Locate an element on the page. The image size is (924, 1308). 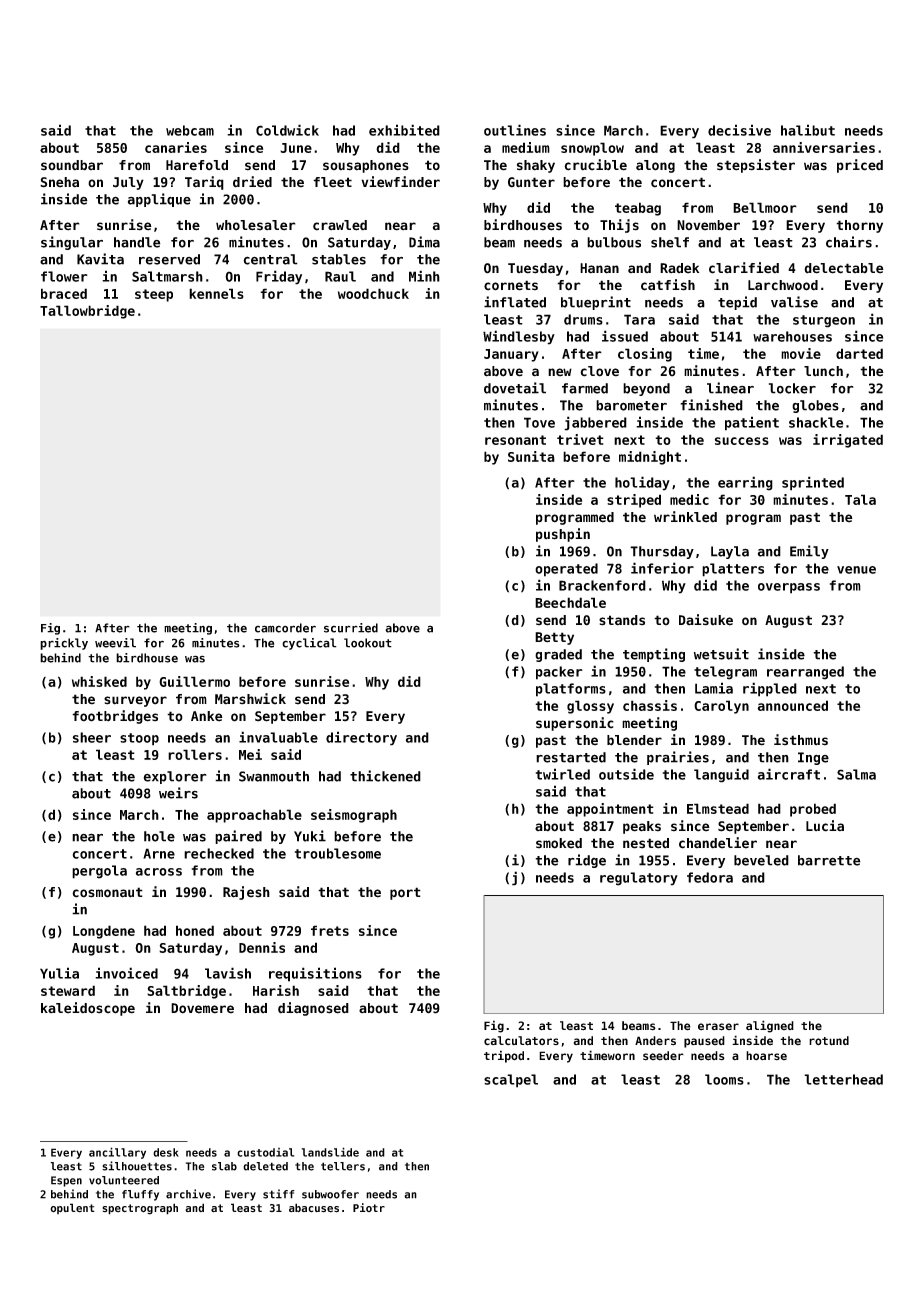
movie is located at coordinates (801, 353).
